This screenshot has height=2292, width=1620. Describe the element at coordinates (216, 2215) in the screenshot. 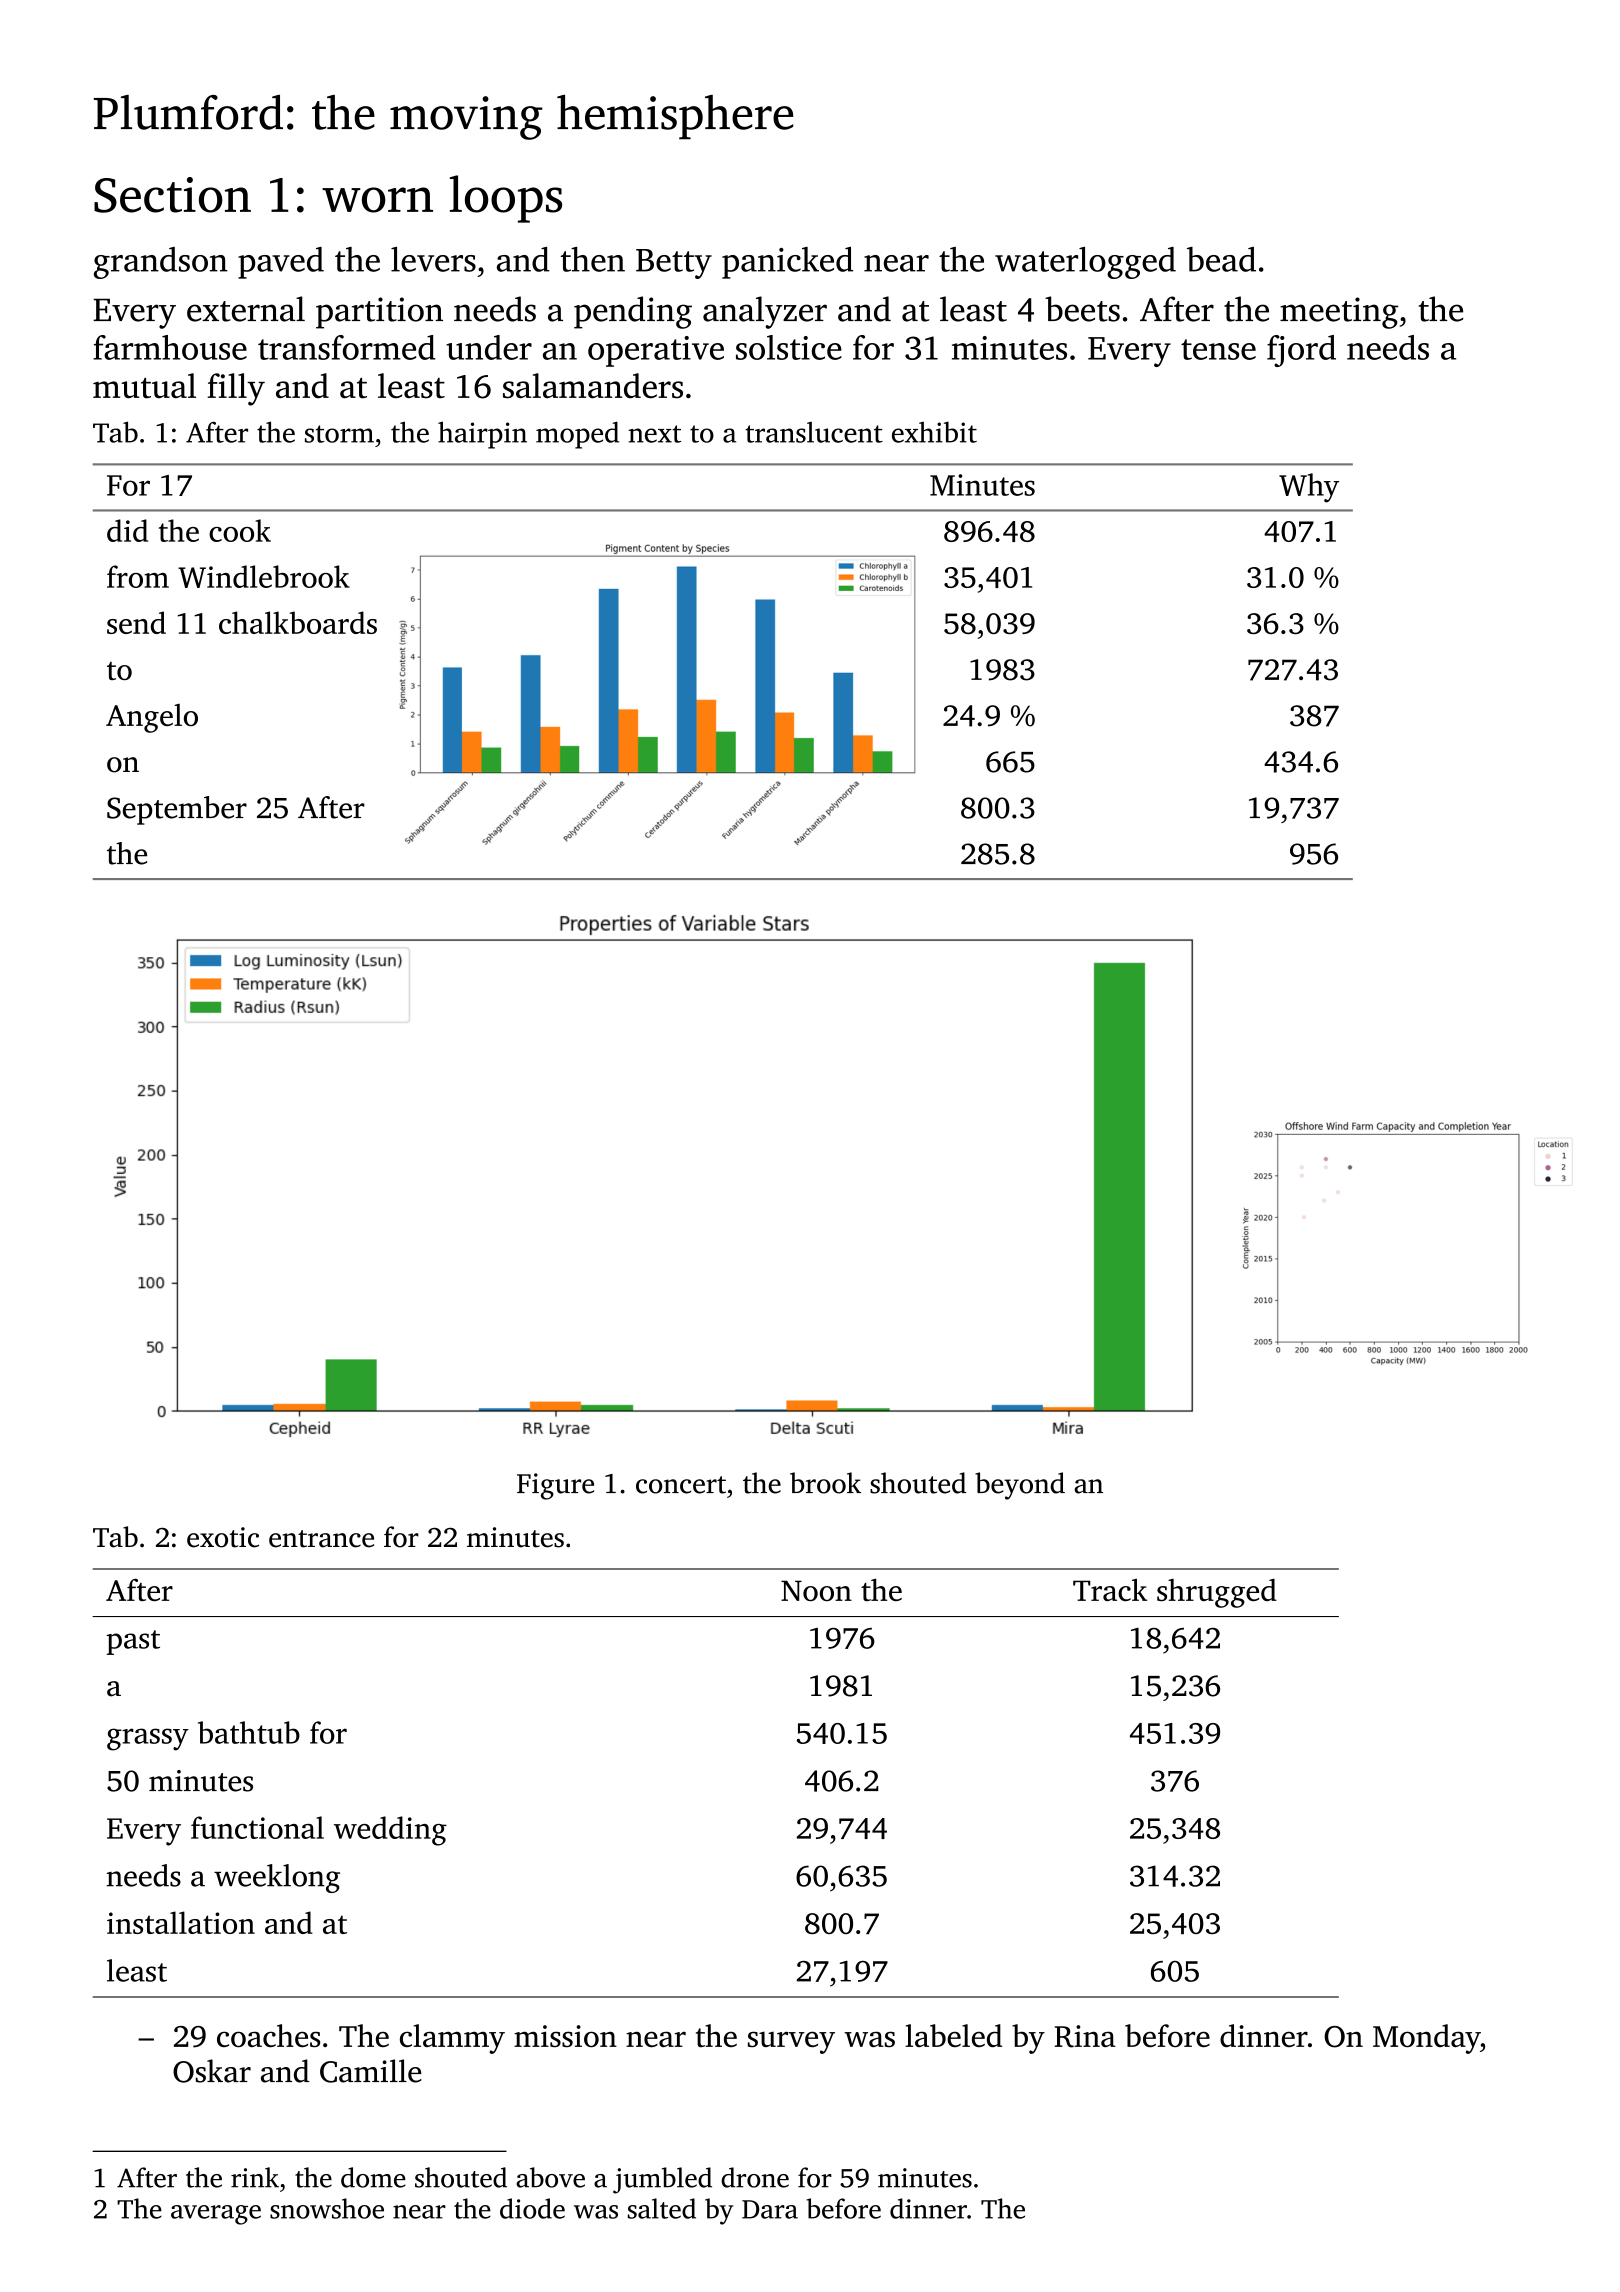

I see `average` at that location.
